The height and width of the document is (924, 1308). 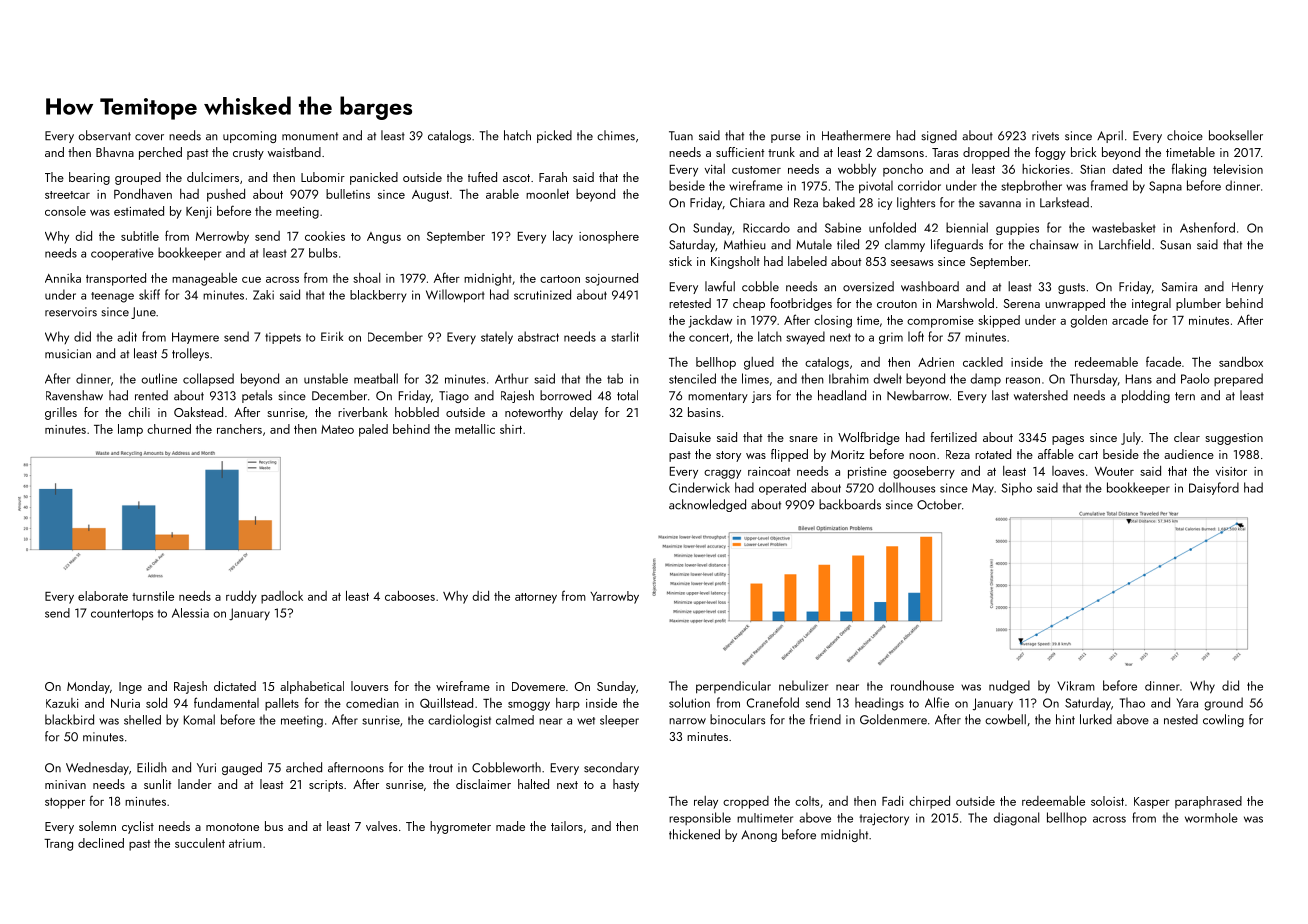 I want to click on chirped, so click(x=929, y=802).
